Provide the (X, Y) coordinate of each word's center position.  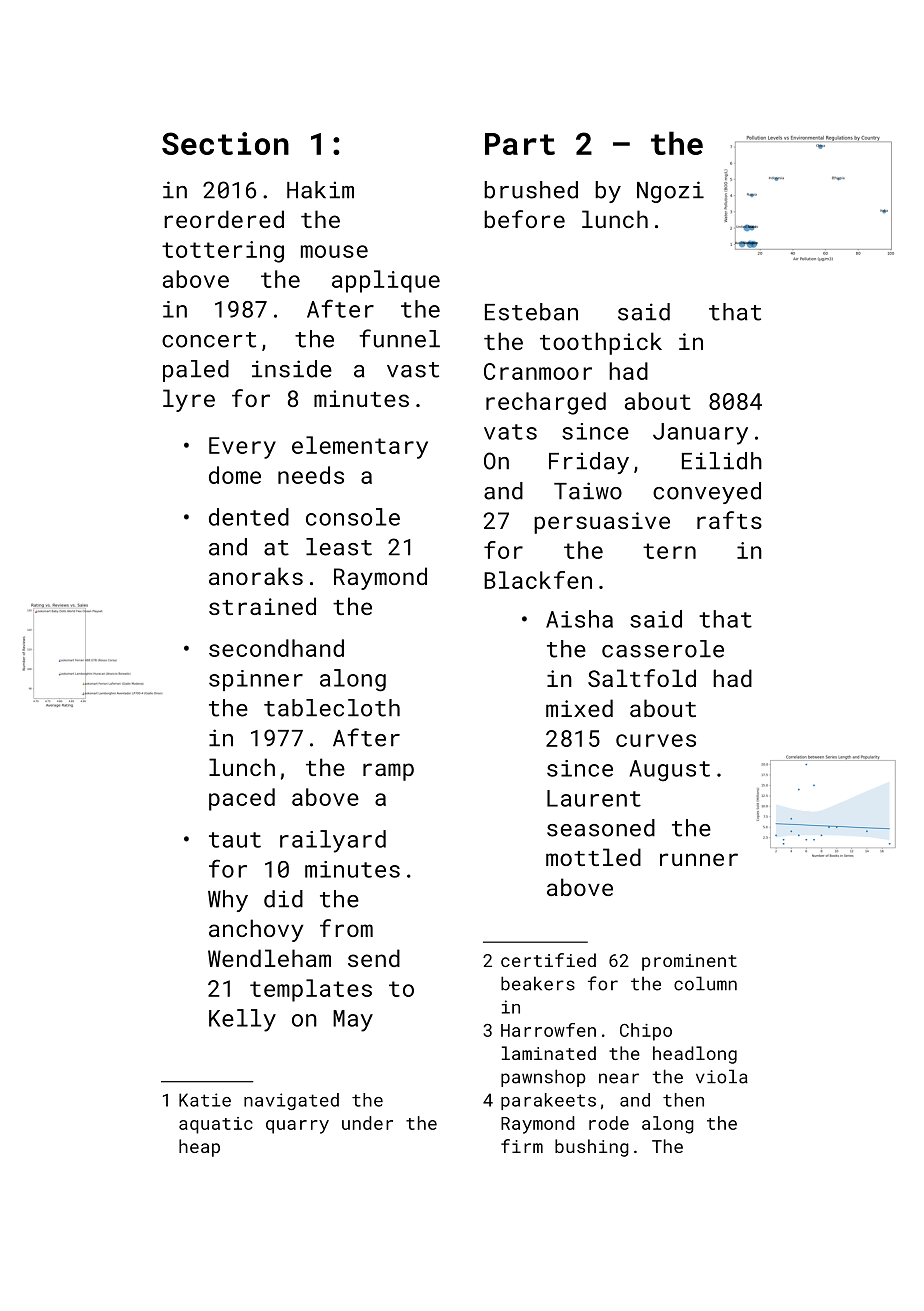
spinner (256, 680)
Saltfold (642, 678)
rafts (729, 520)
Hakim (320, 190)
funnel (399, 338)
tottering (223, 252)
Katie (205, 1100)
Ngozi (670, 192)
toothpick (601, 343)
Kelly (242, 1020)
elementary (360, 447)
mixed (579, 708)
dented (249, 517)
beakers (538, 983)
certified (548, 960)
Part (520, 144)
